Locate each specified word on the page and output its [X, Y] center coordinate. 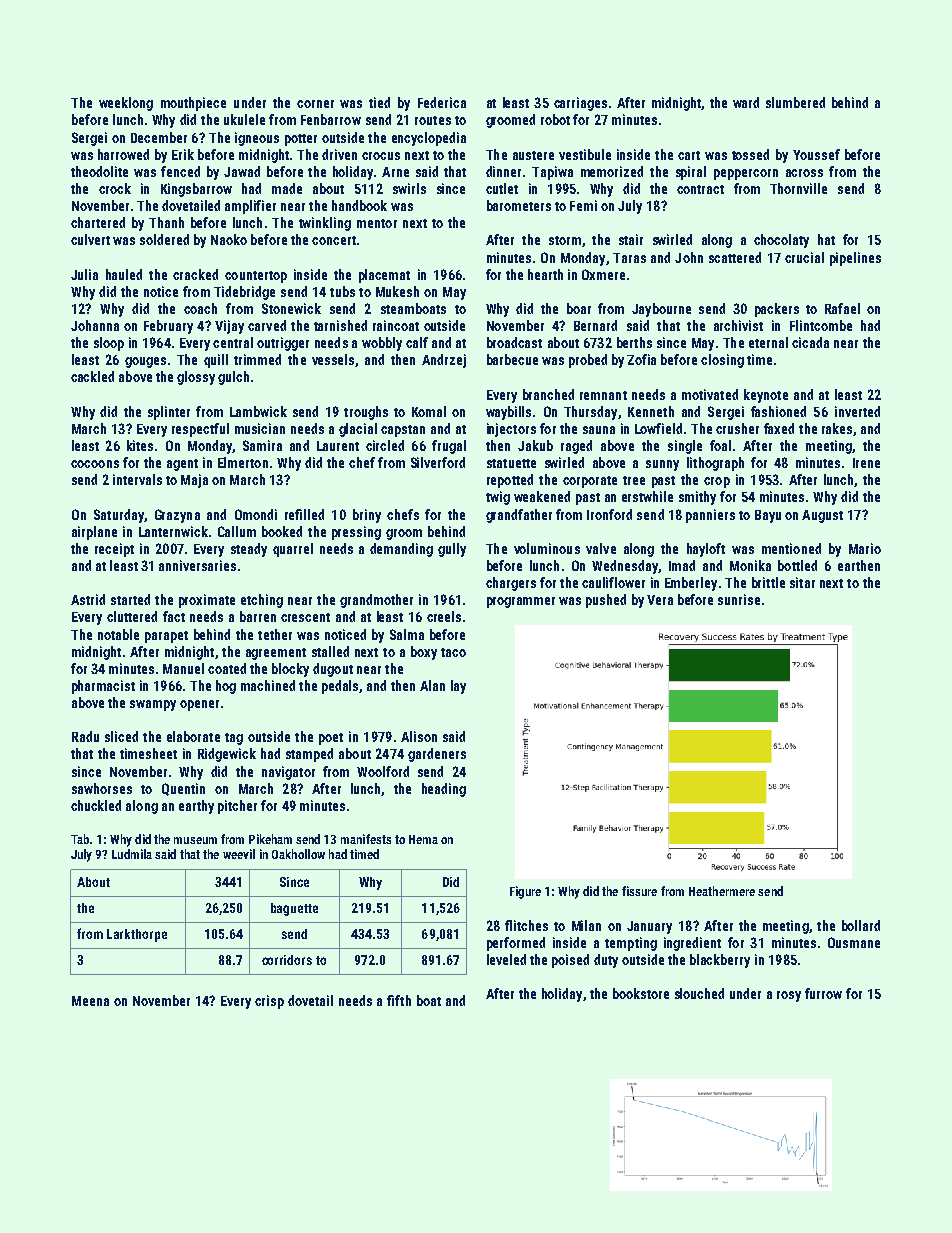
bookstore [641, 993]
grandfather [519, 516]
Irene [866, 463]
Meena [90, 1001]
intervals [137, 479]
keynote [766, 396]
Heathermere [722, 891]
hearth [545, 274]
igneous [257, 139]
